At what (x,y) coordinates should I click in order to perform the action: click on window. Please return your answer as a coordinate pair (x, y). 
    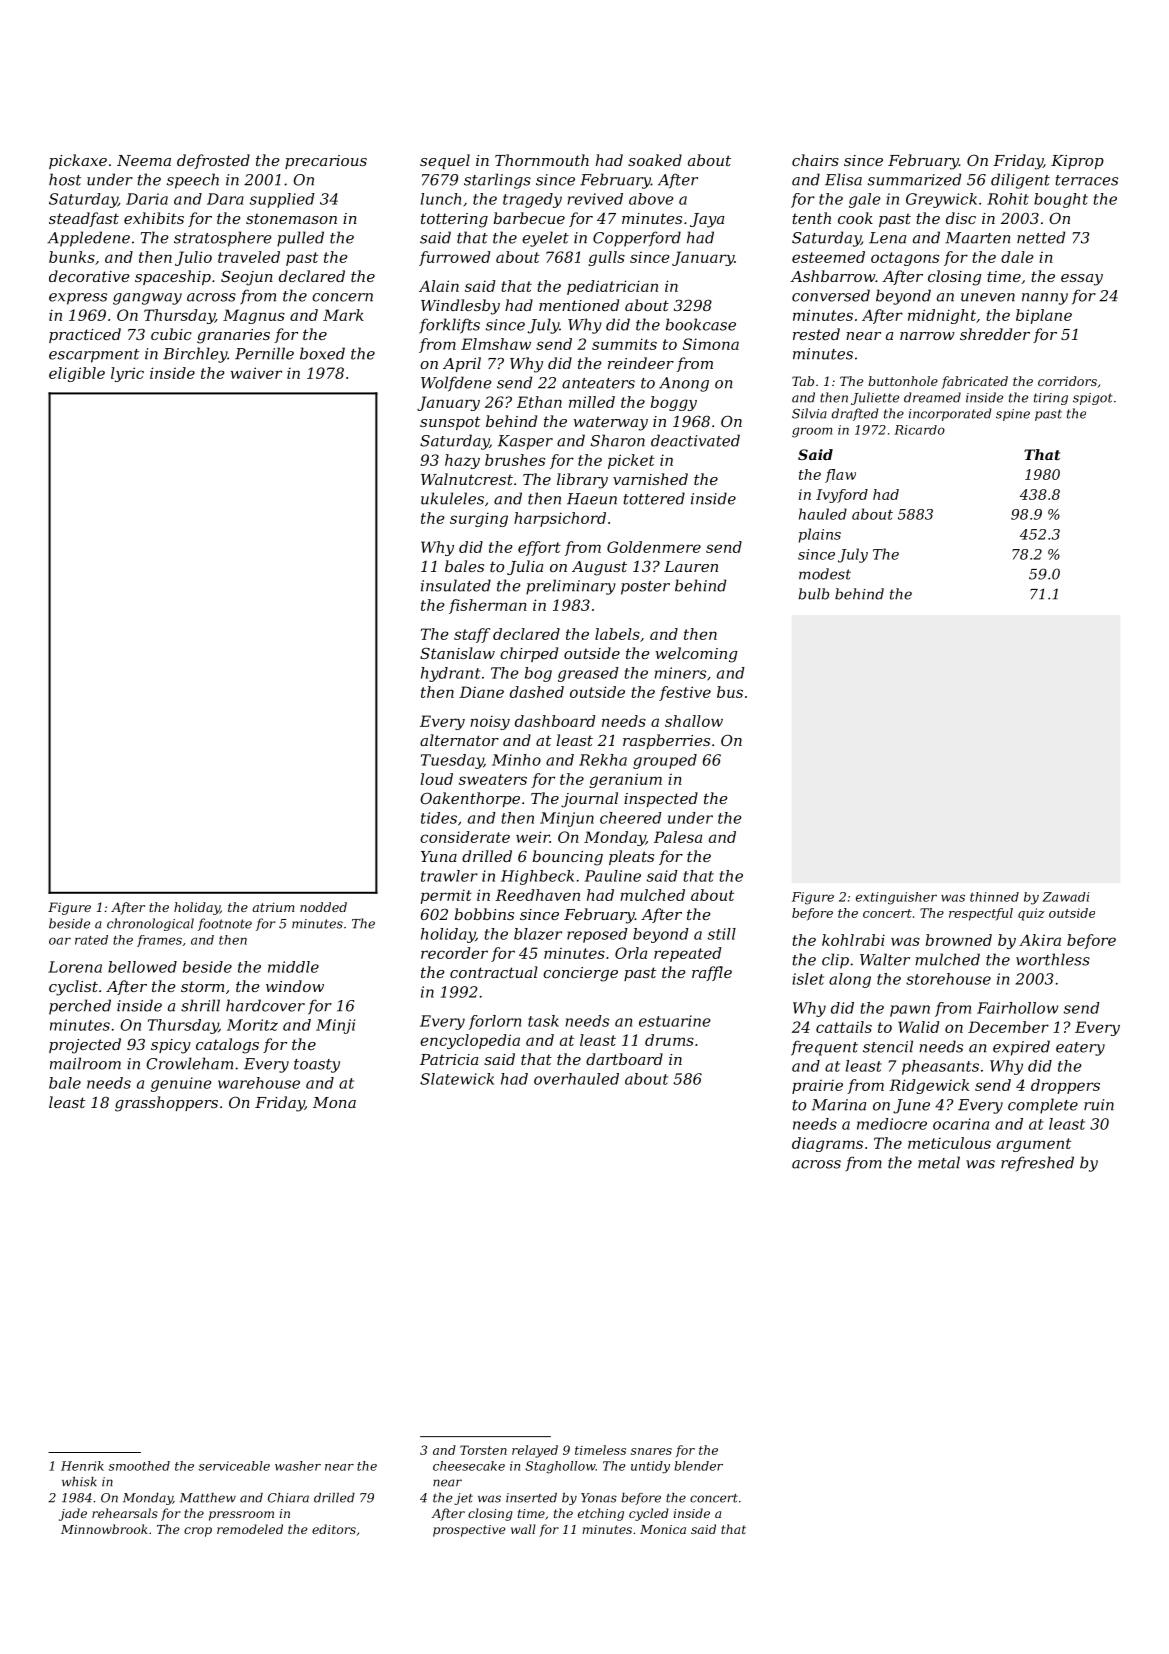
    Looking at the image, I should click on (295, 986).
